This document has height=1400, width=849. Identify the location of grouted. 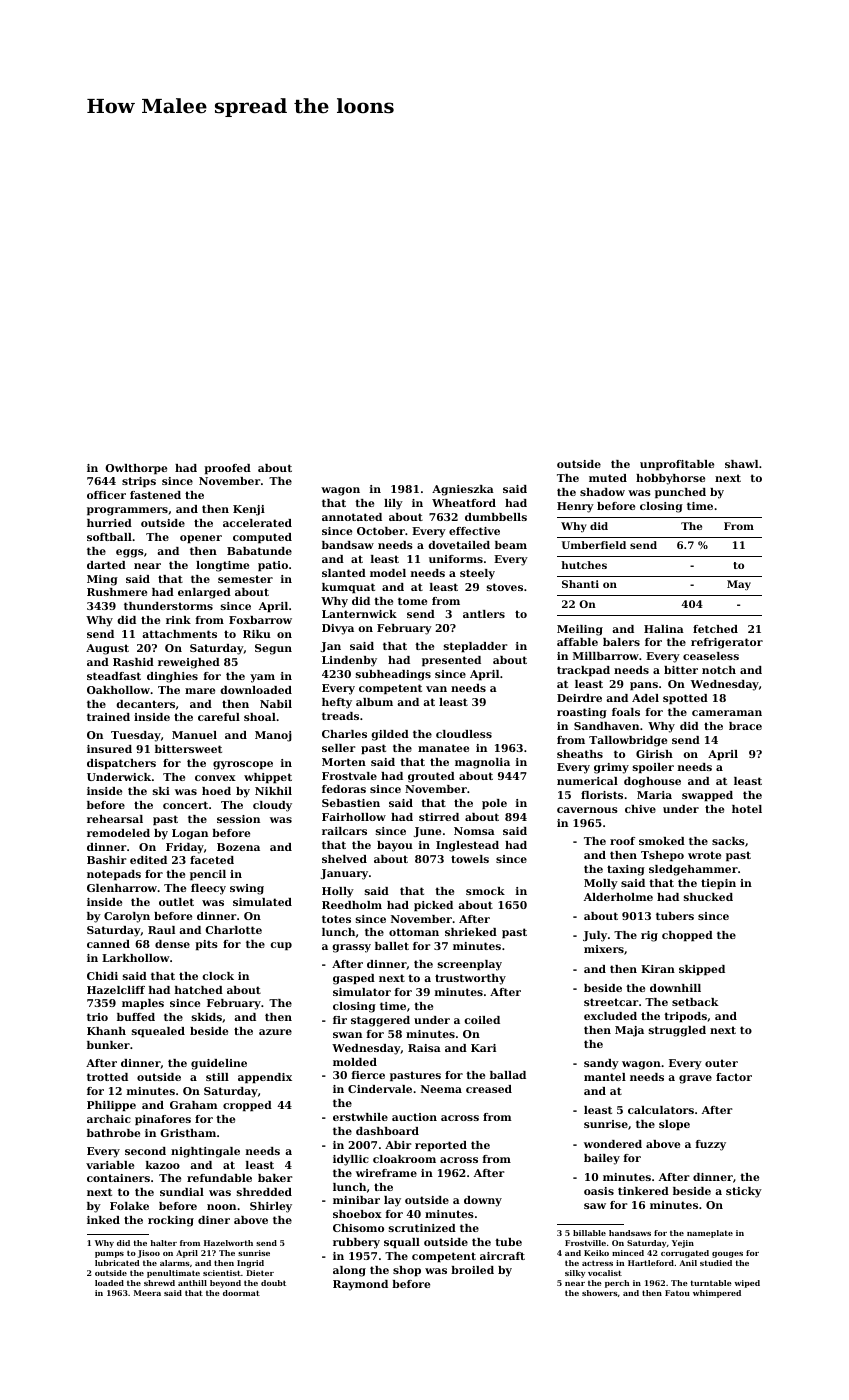
(431, 777).
